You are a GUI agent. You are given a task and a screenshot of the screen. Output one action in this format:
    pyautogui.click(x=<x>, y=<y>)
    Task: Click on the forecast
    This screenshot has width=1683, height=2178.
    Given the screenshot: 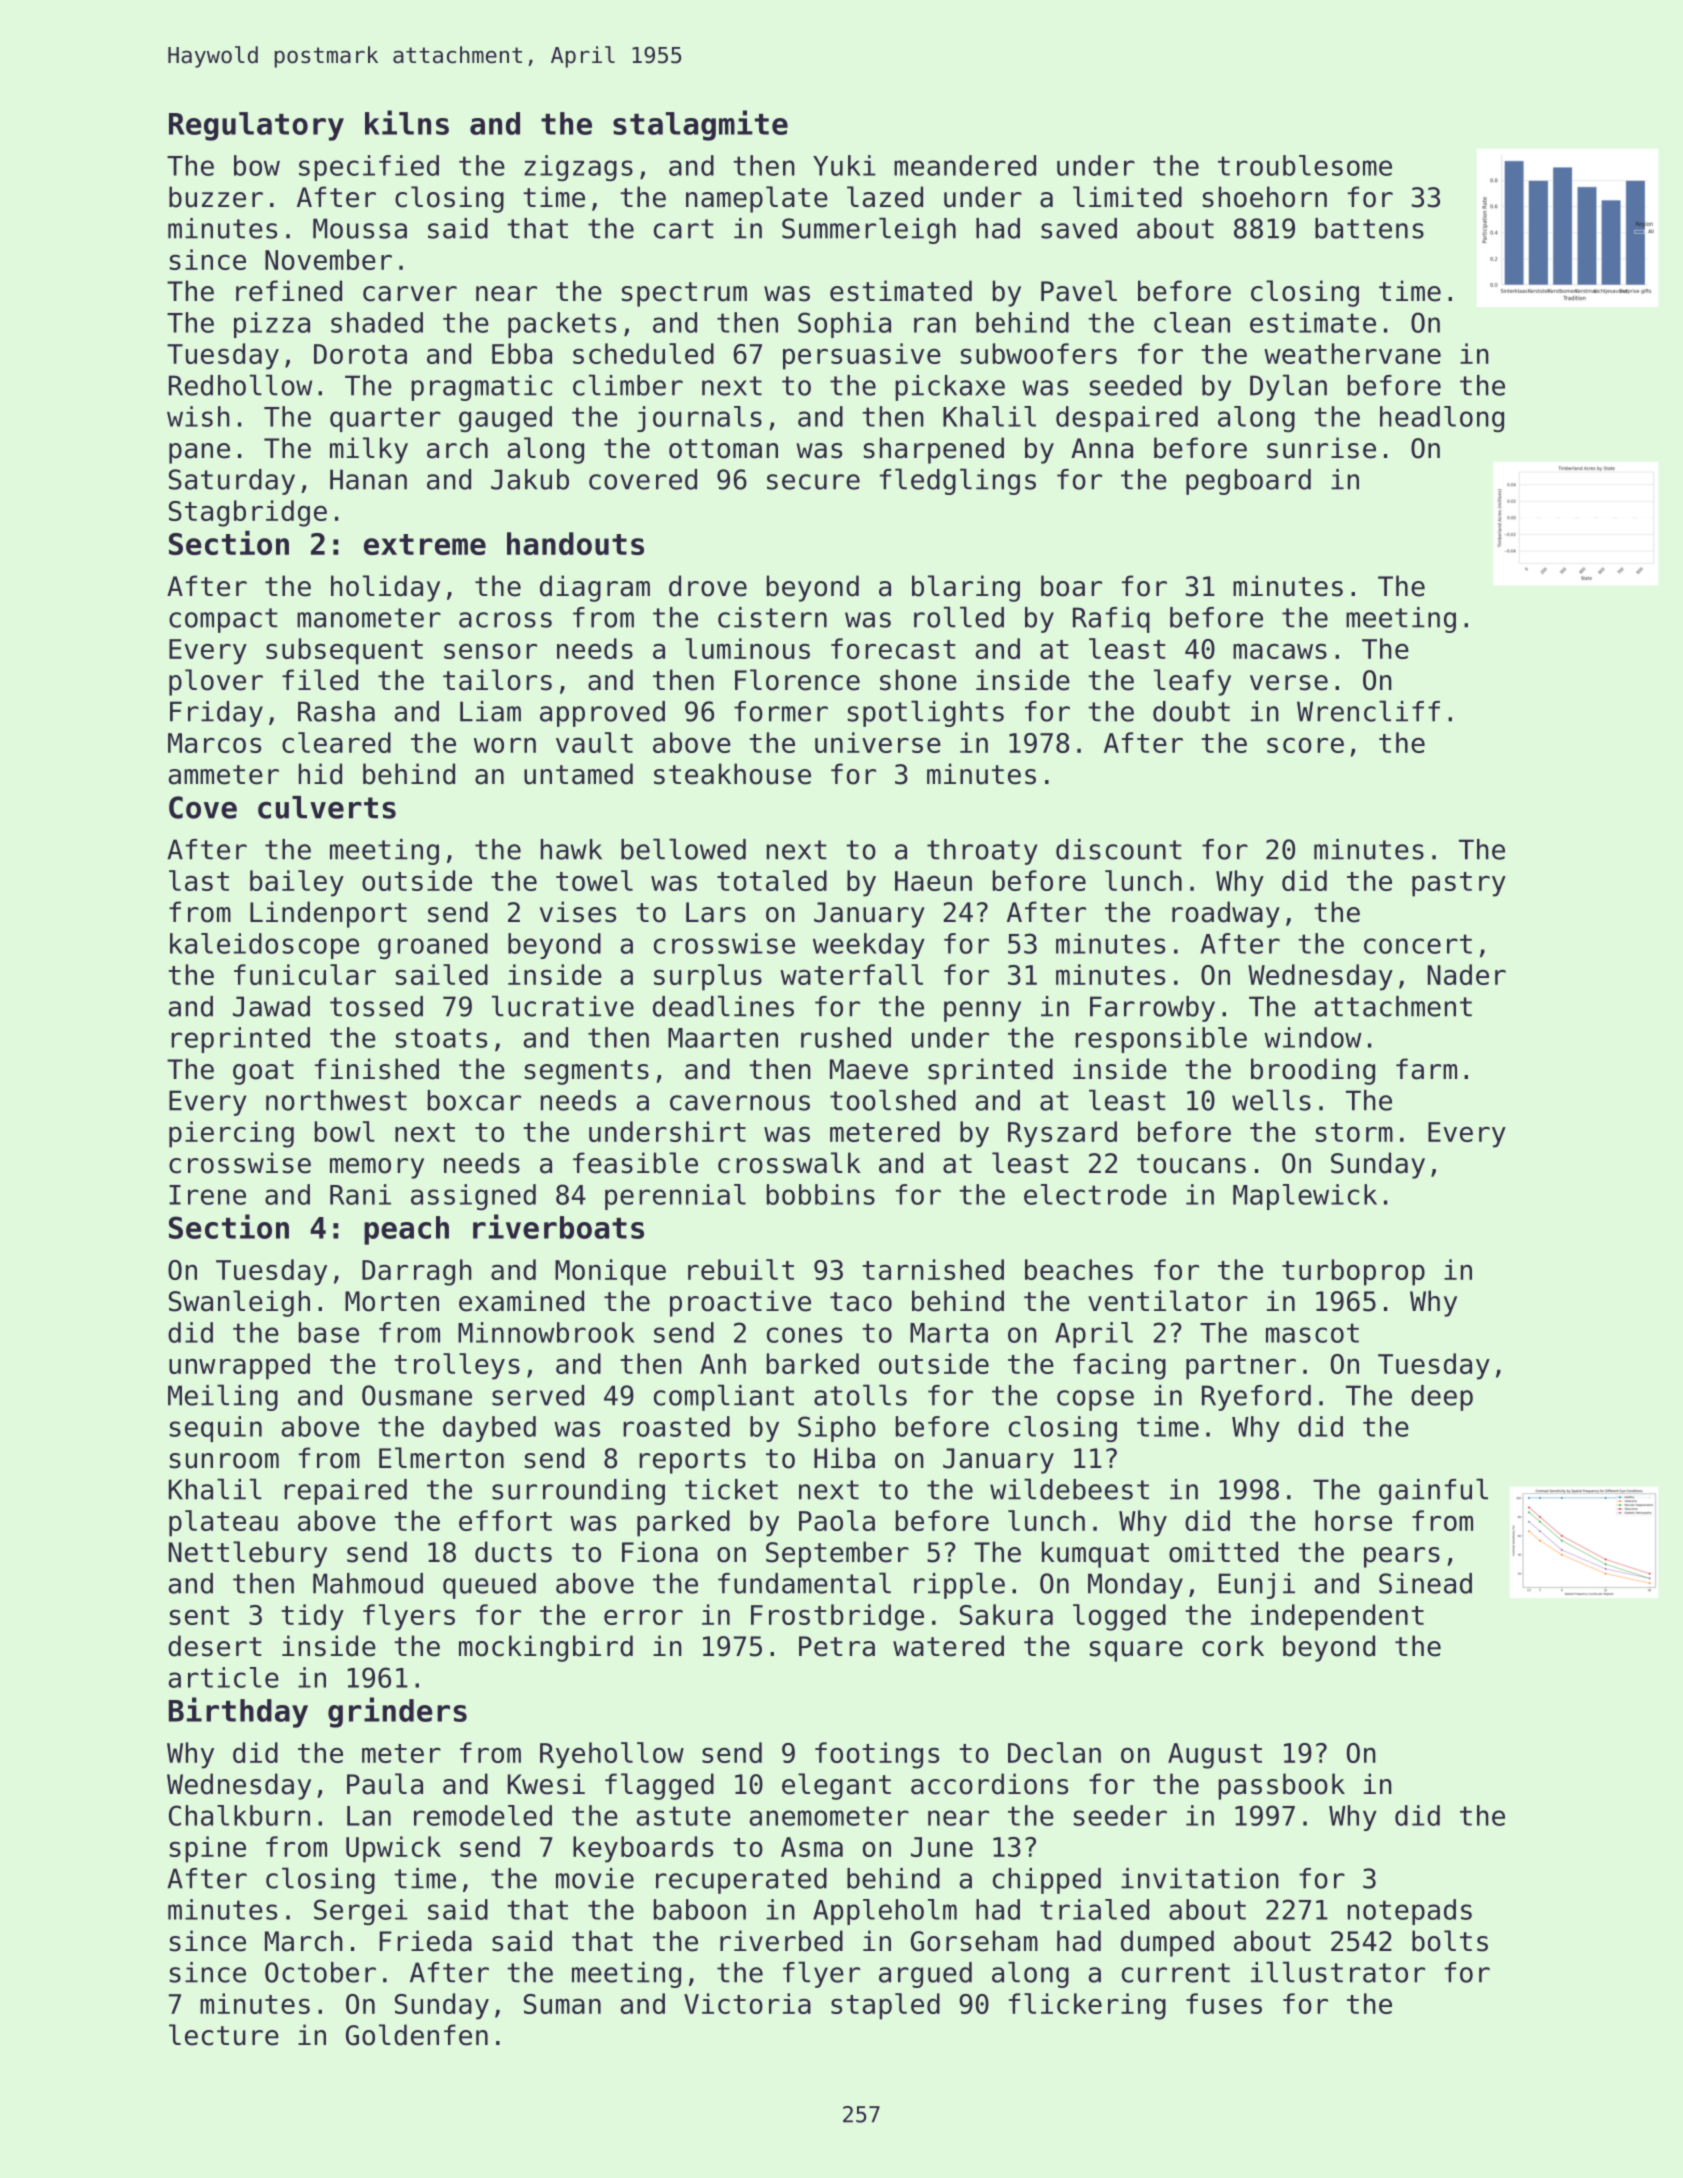 What is the action you would take?
    pyautogui.click(x=893, y=648)
